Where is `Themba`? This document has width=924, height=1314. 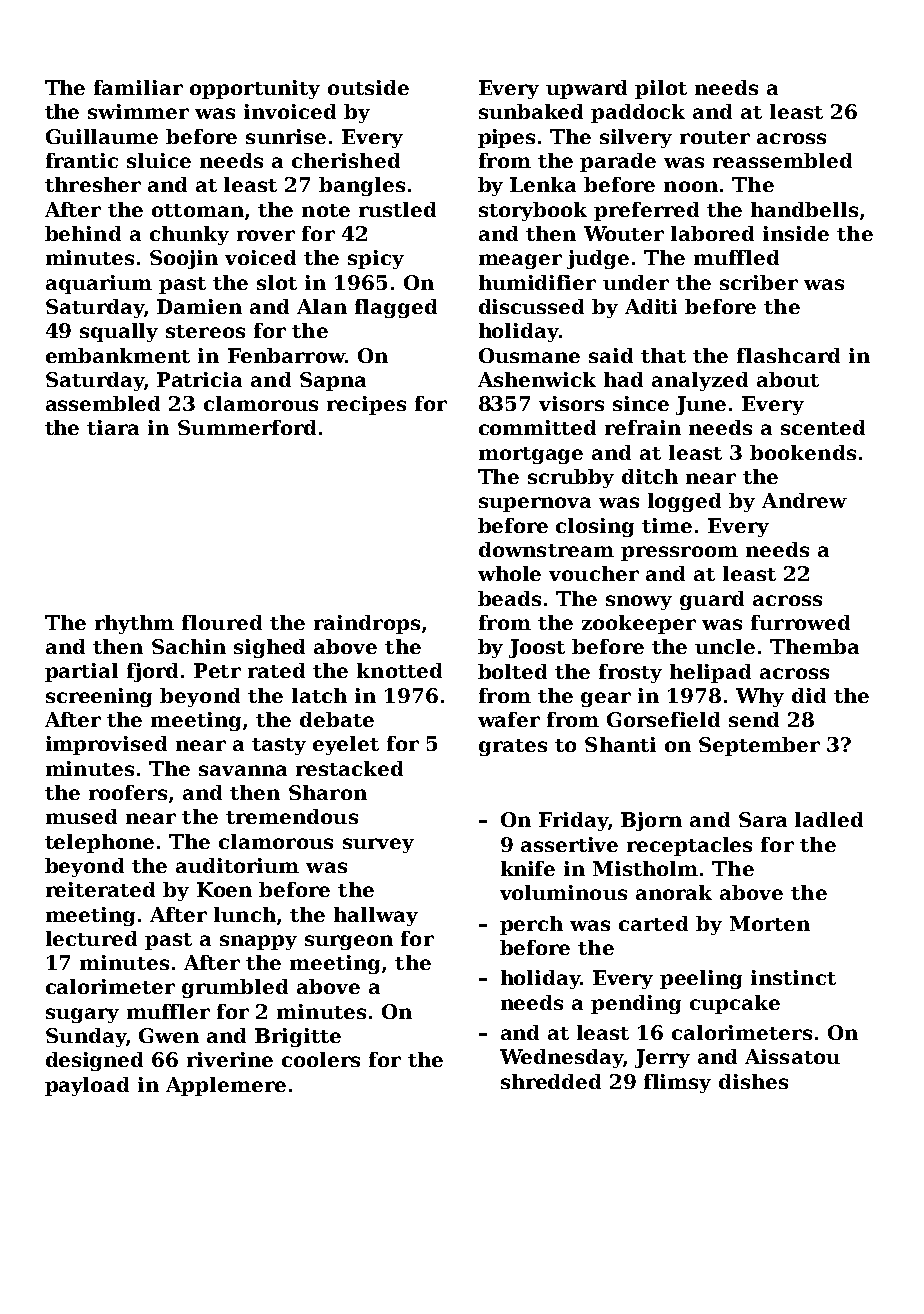 Themba is located at coordinates (814, 646).
